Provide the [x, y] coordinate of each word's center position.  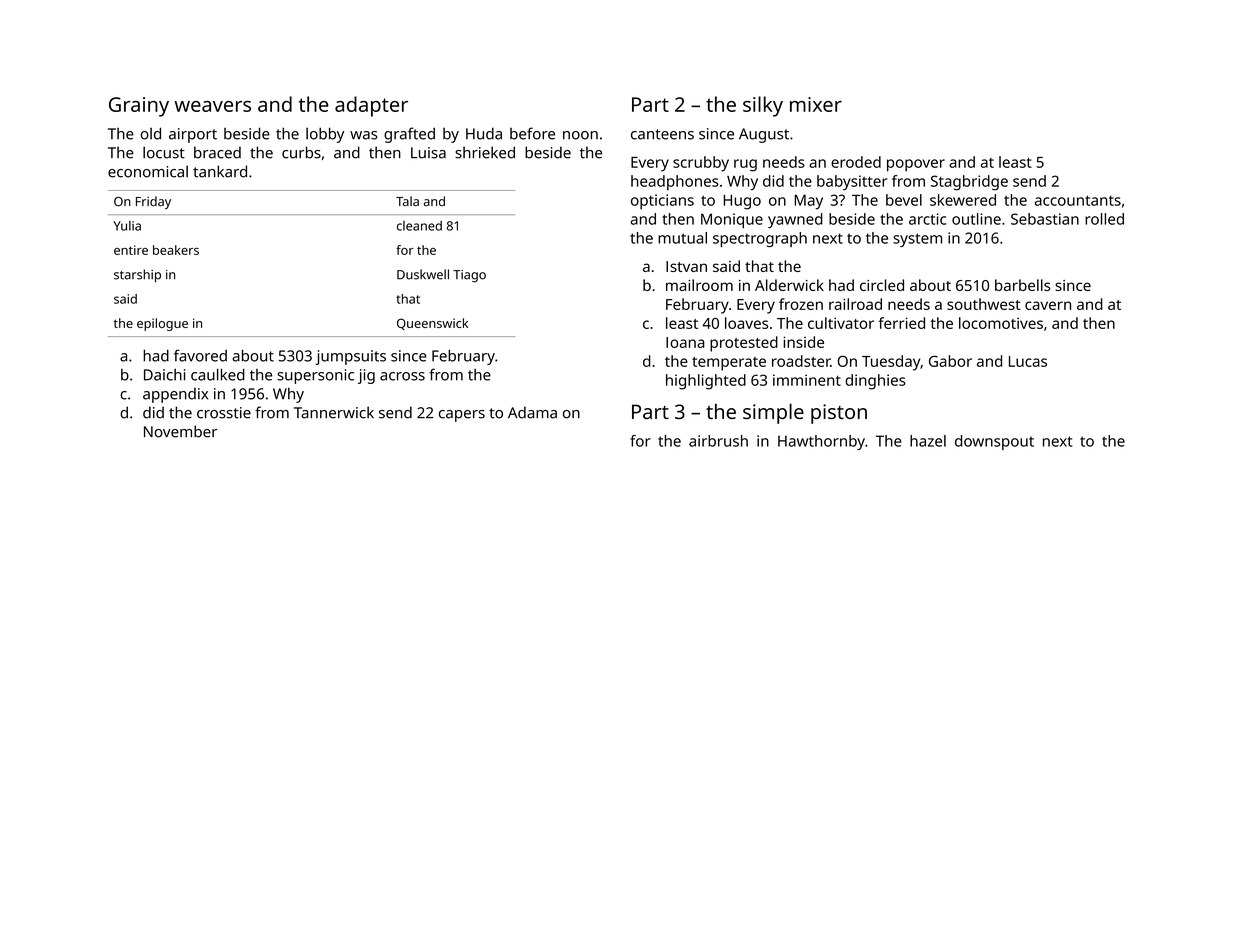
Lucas [1028, 361]
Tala [407, 201]
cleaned [419, 226]
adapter [371, 106]
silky [763, 106]
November [180, 431]
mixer [816, 104]
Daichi [164, 375]
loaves [746, 323]
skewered [963, 200]
